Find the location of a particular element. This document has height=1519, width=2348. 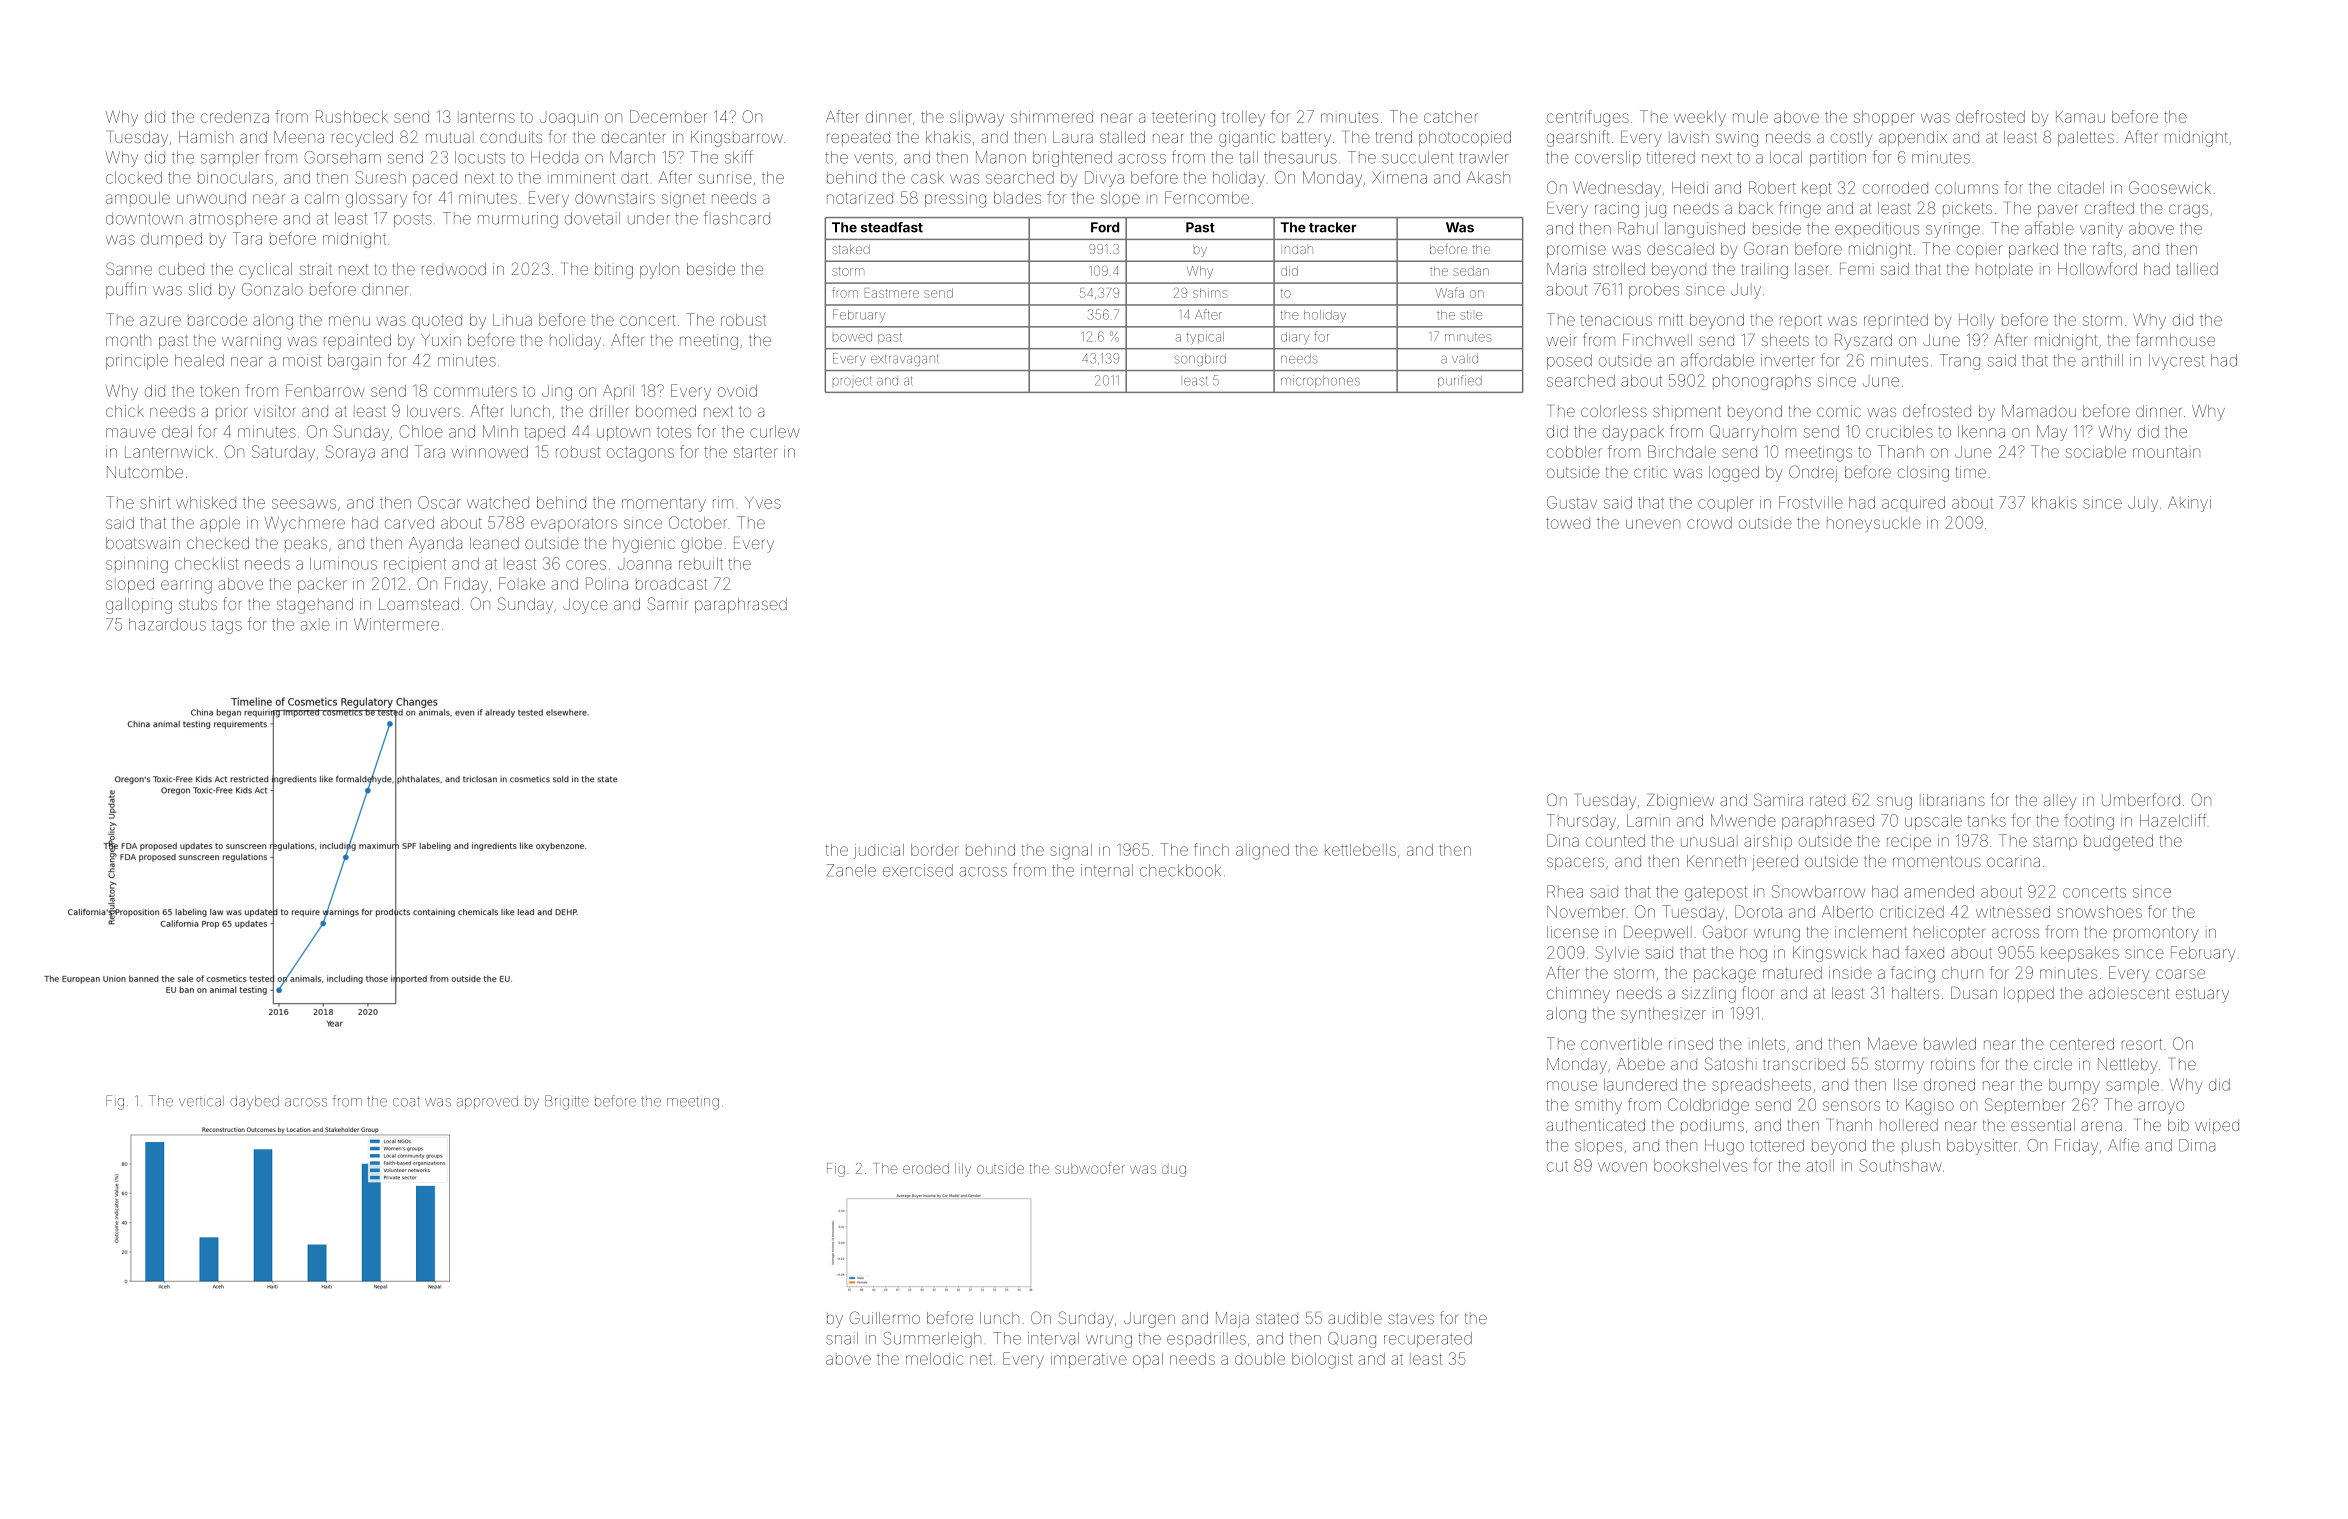

downtown is located at coordinates (144, 219).
